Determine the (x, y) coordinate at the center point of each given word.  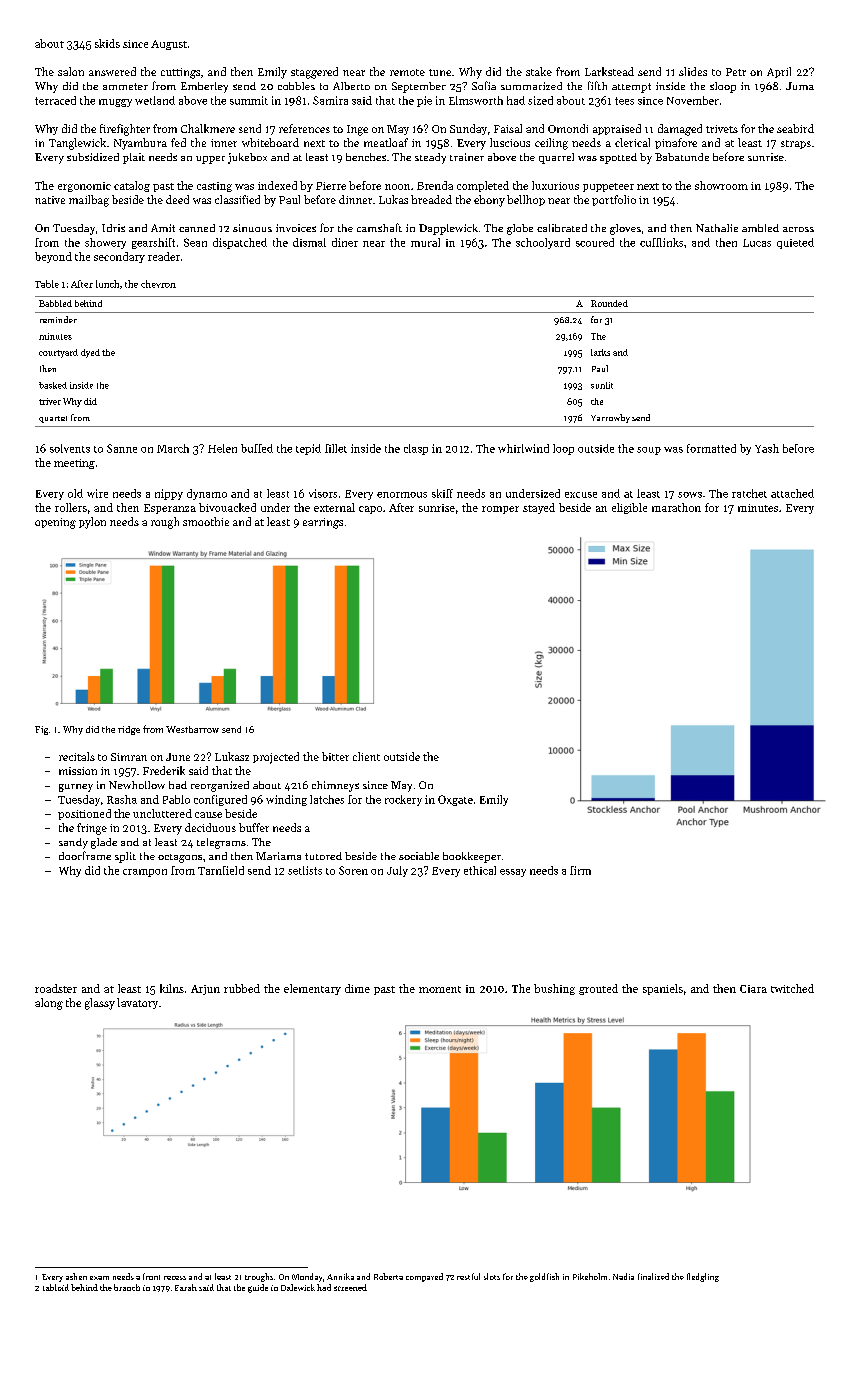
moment (440, 989)
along (49, 1004)
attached (792, 493)
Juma (800, 86)
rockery (403, 800)
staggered (314, 73)
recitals (77, 756)
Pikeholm (590, 1276)
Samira (330, 100)
